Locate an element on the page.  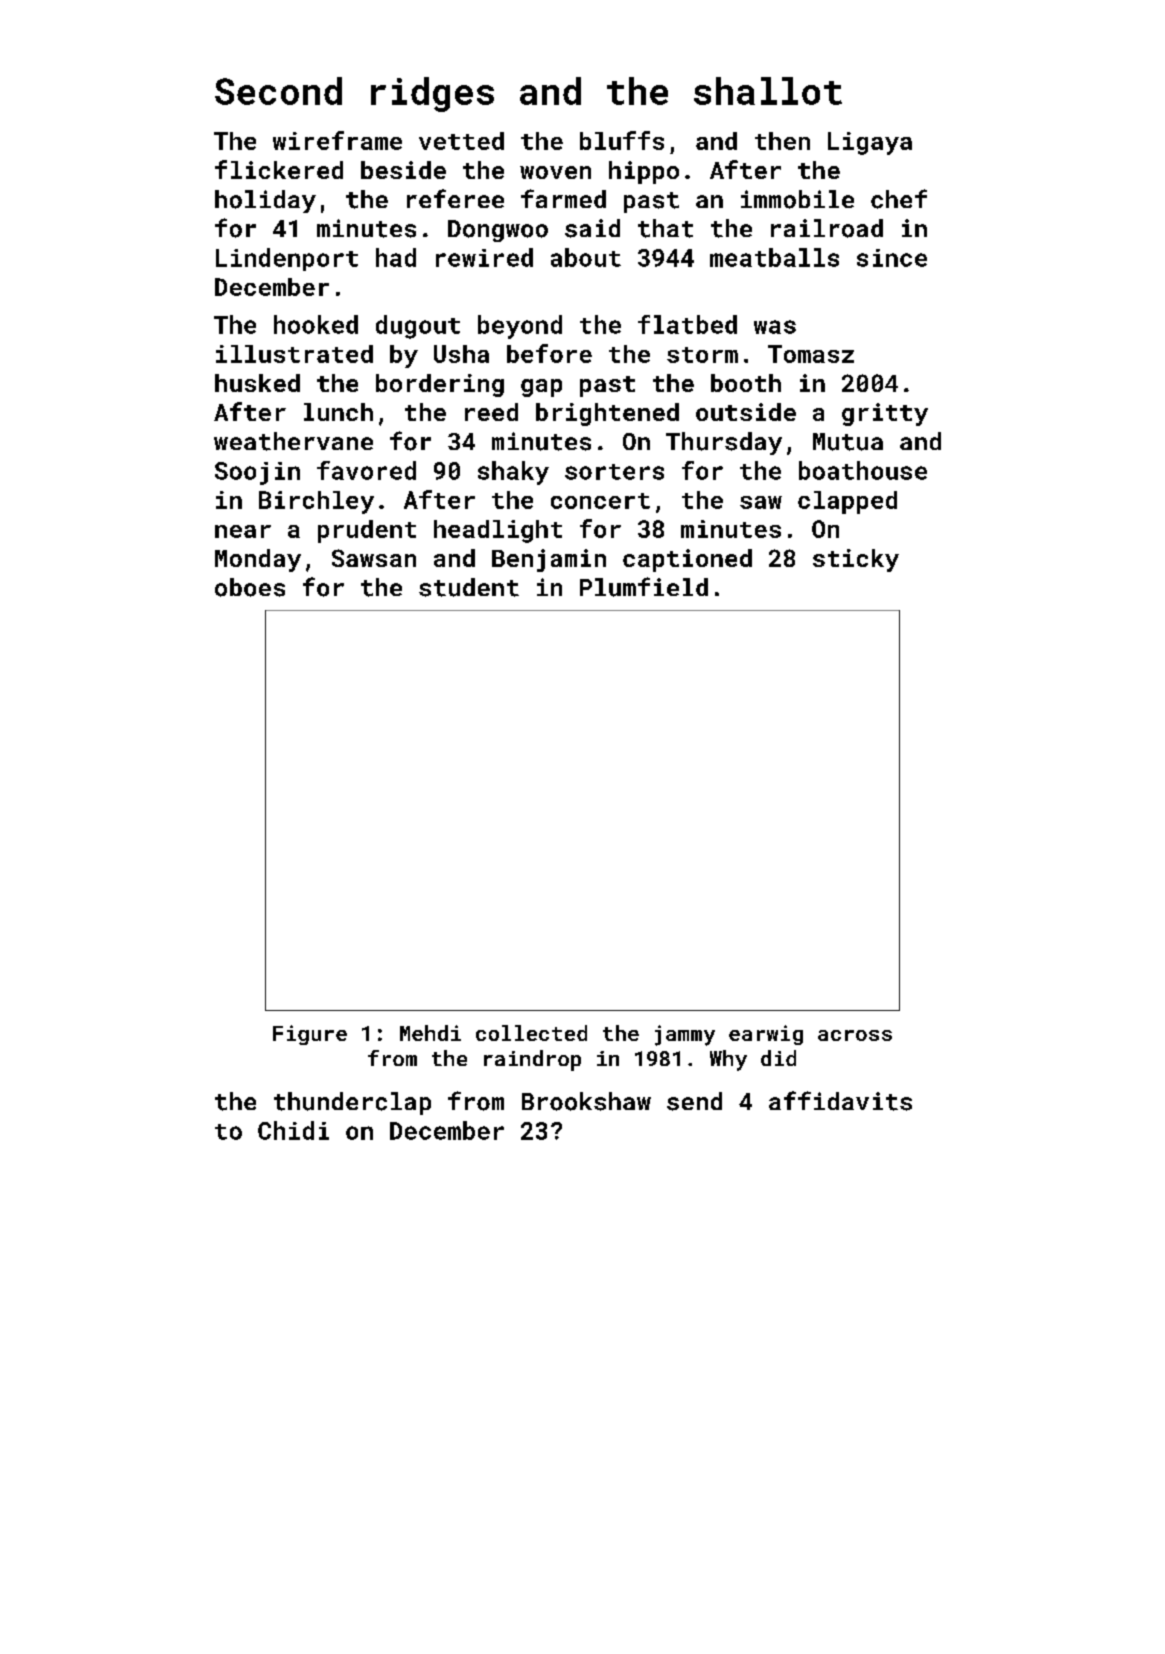
ridges is located at coordinates (432, 94).
